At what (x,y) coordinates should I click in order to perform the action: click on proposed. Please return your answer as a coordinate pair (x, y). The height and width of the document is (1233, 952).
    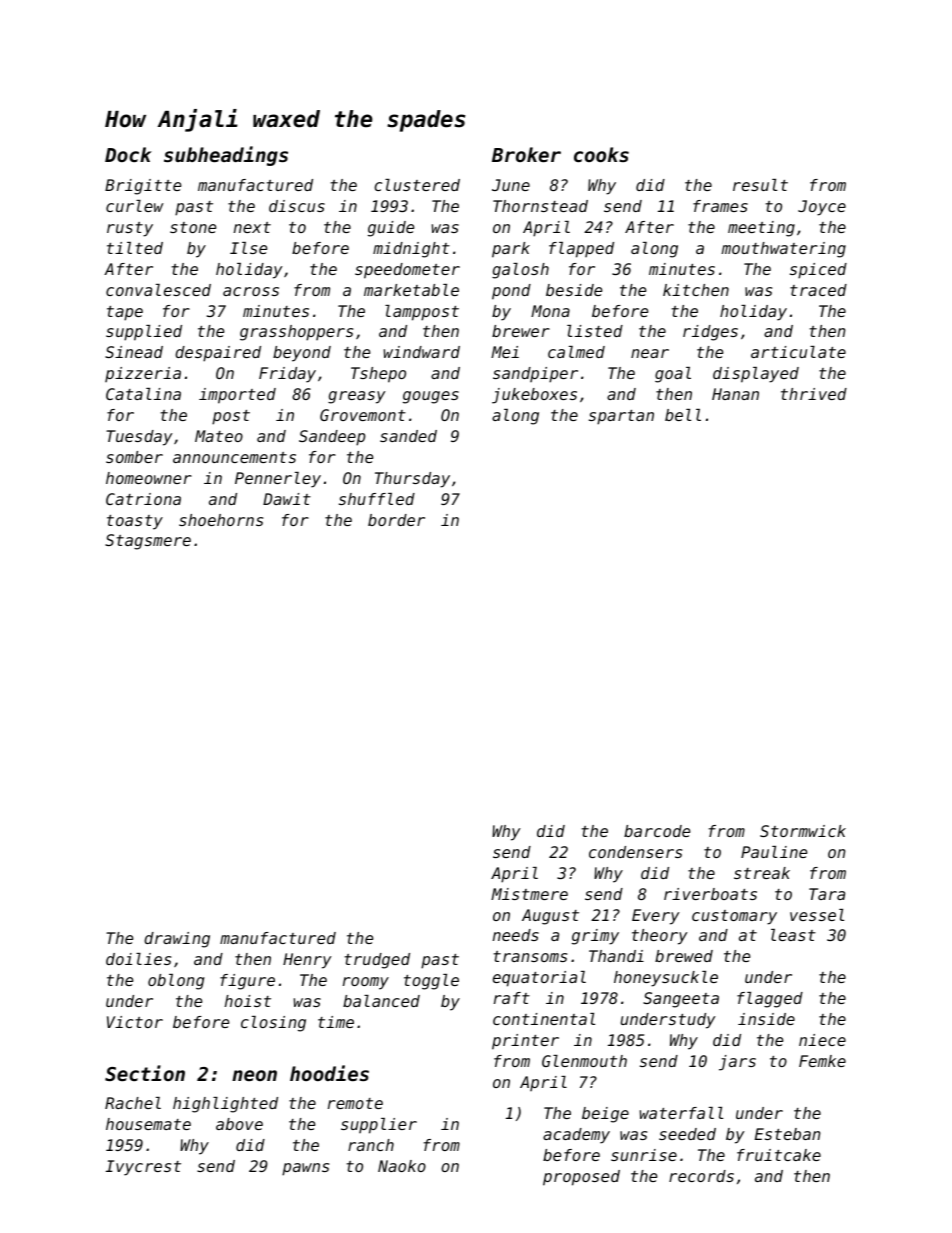
    Looking at the image, I should click on (581, 1178).
